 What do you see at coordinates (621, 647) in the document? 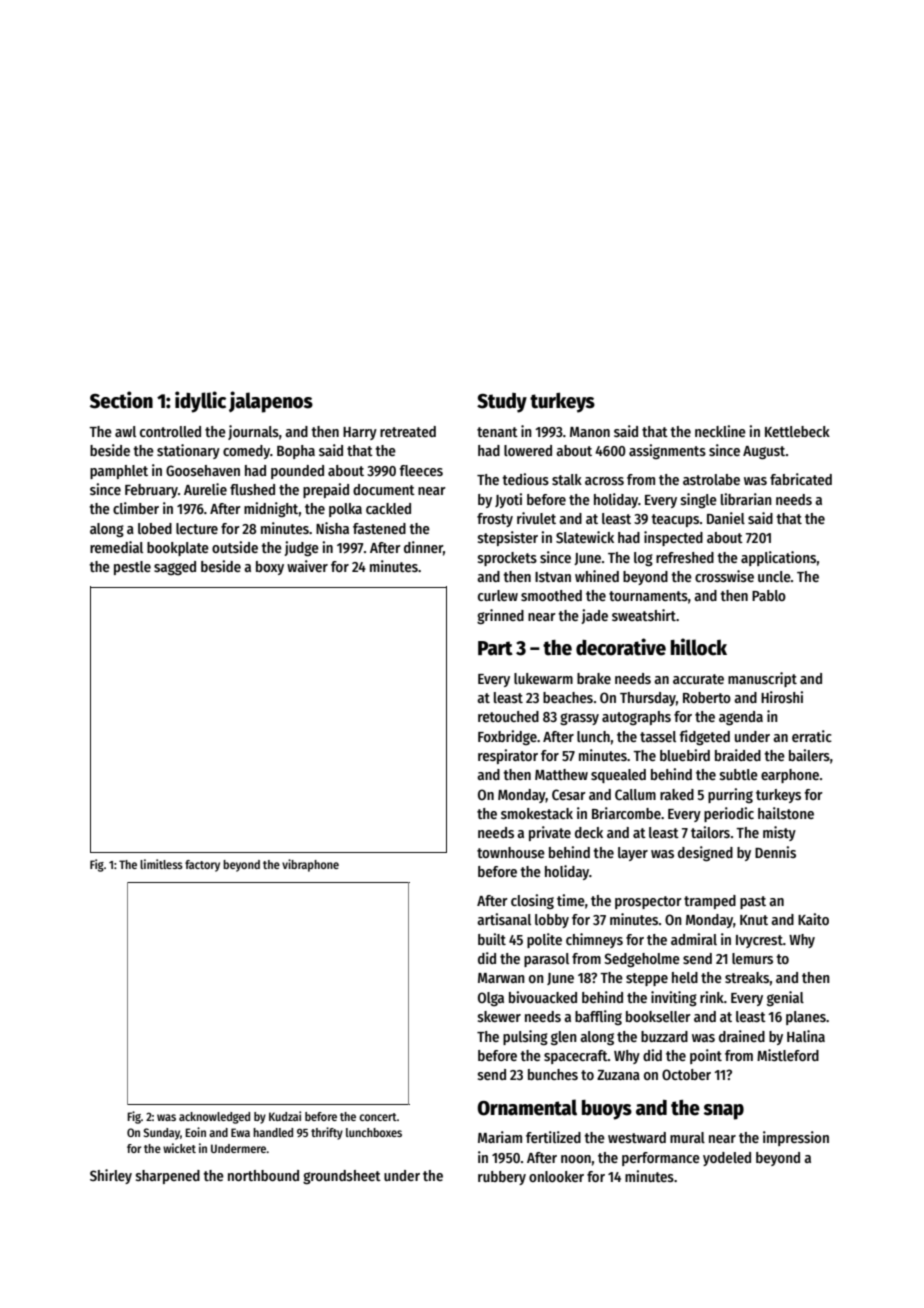
I see `decorative` at bounding box center [621, 647].
